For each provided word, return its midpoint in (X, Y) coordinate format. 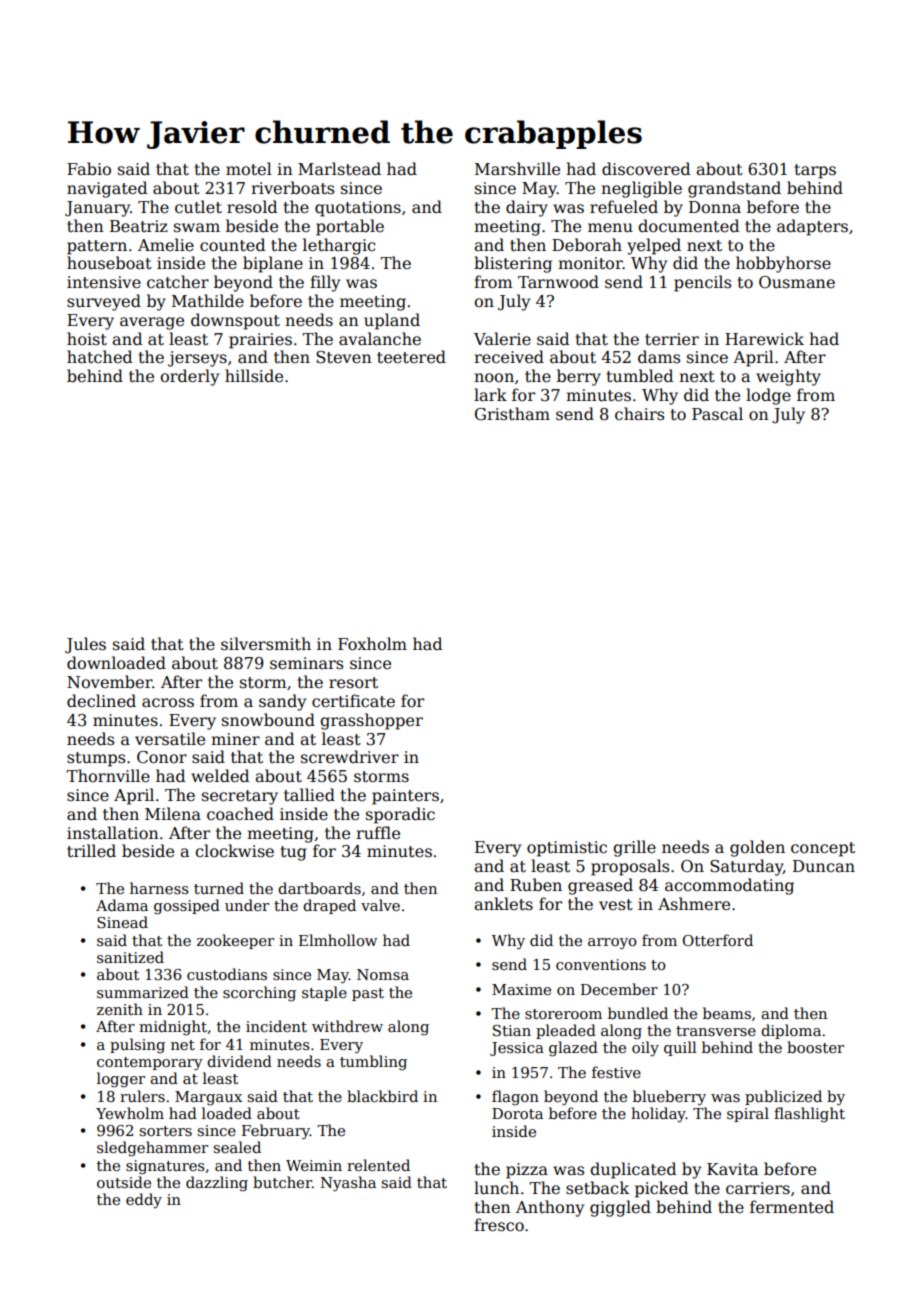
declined (101, 701)
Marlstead (339, 169)
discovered (646, 169)
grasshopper (371, 721)
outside (124, 1182)
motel (249, 169)
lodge (768, 396)
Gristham (512, 413)
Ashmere (694, 904)
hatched (99, 356)
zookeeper (235, 941)
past (368, 994)
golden (757, 848)
